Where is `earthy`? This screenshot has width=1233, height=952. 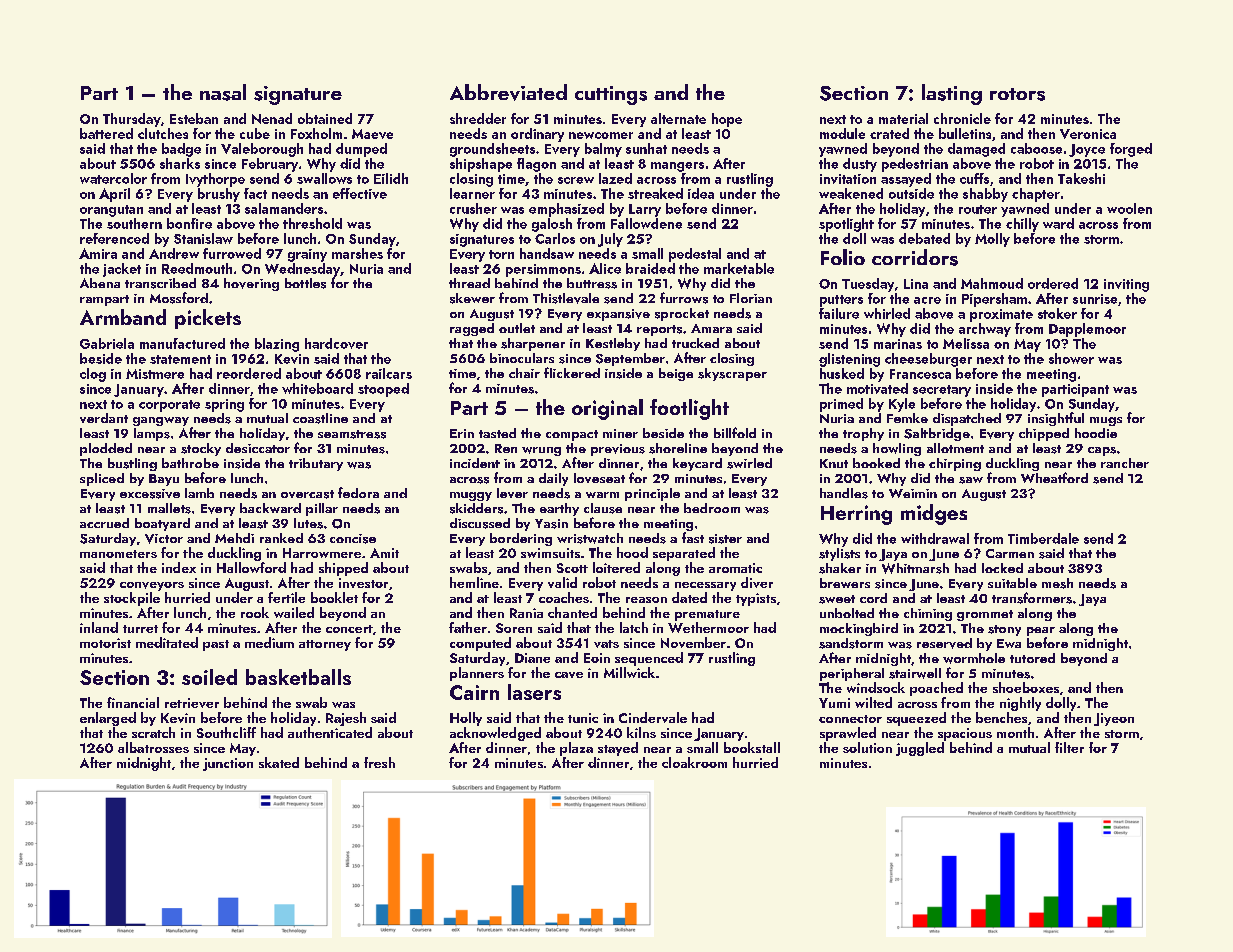
earthy is located at coordinates (559, 509).
